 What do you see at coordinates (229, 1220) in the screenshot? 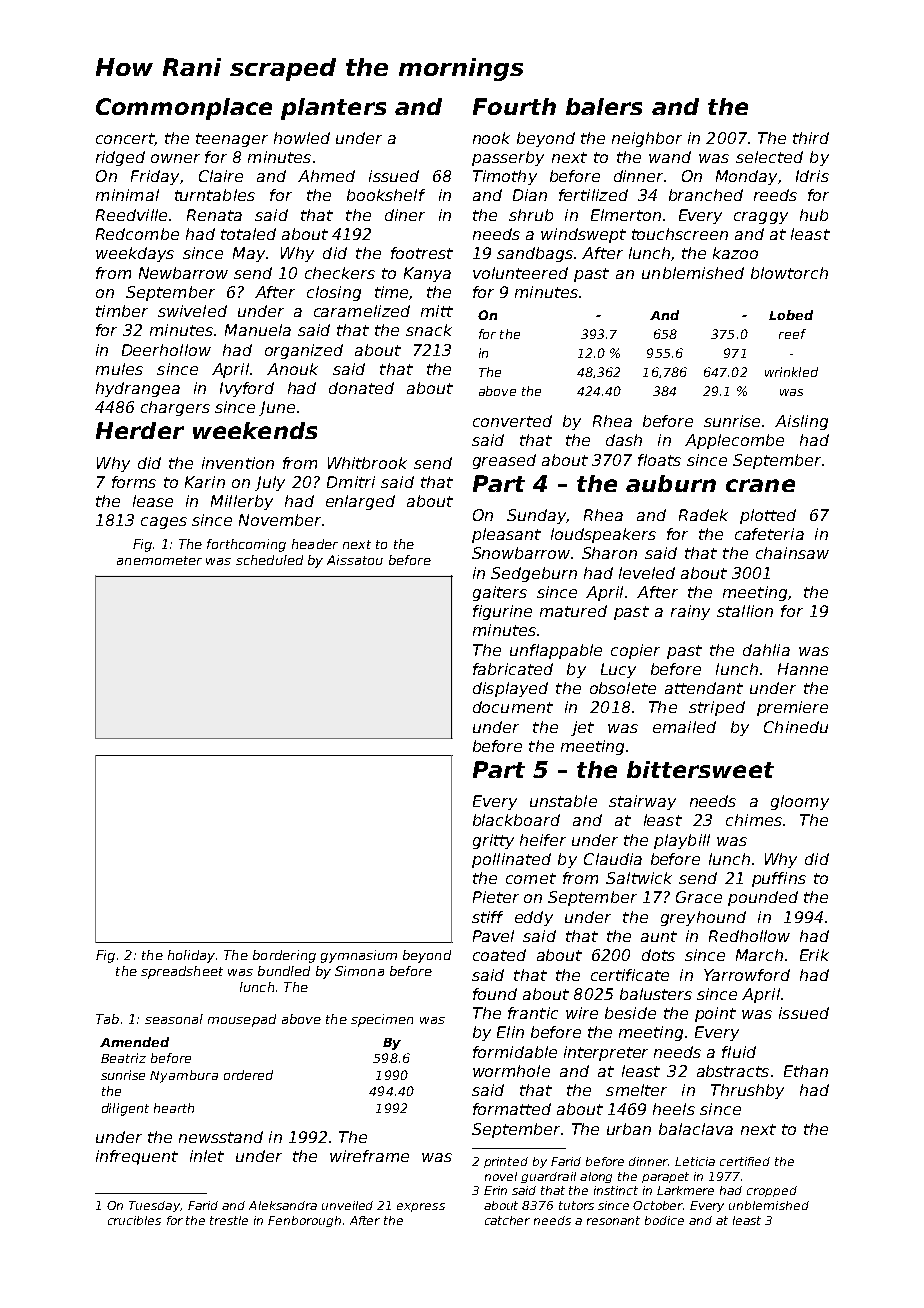
I see `trestle` at bounding box center [229, 1220].
